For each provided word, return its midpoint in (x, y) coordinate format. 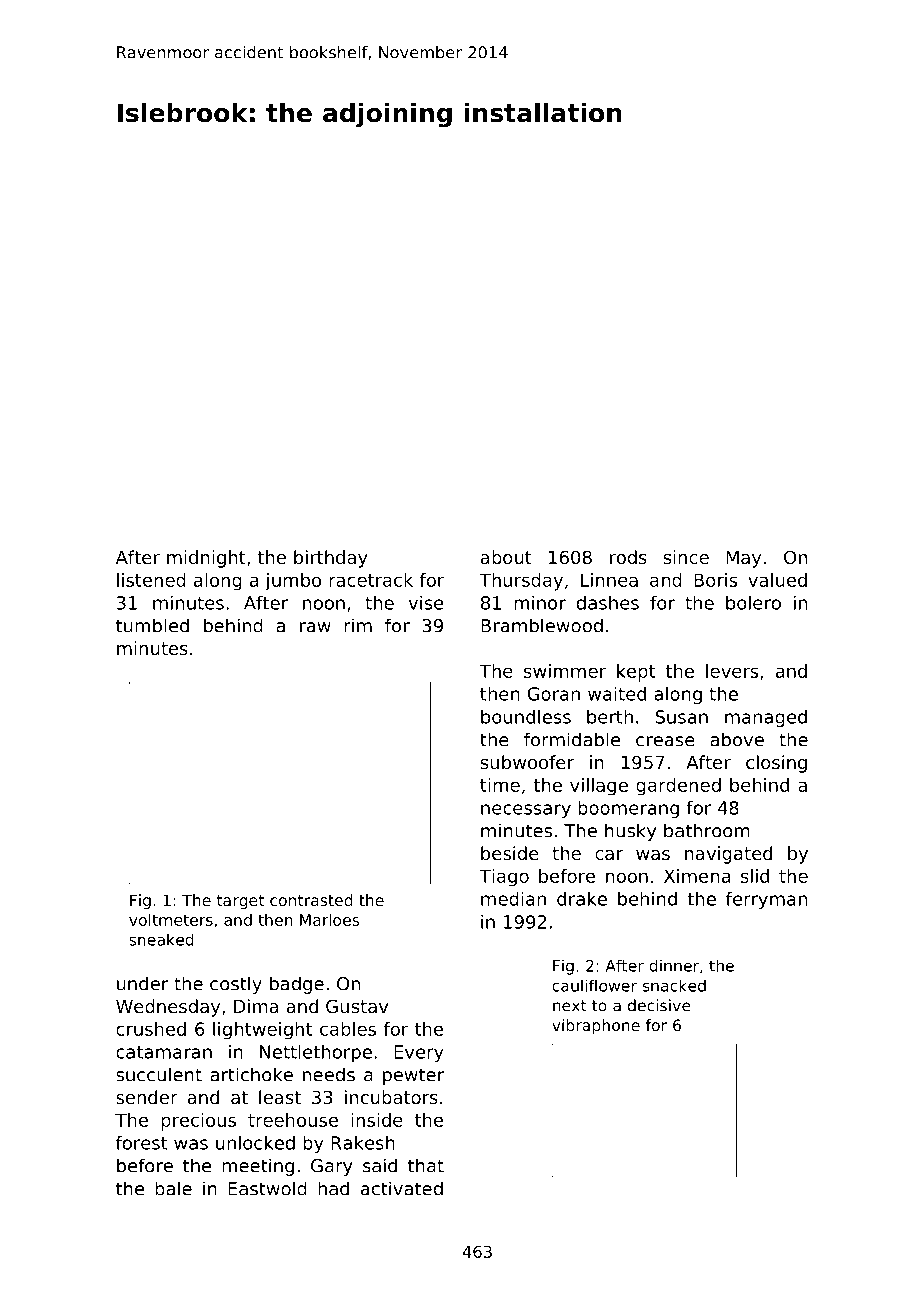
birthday (331, 559)
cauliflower (594, 985)
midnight (206, 559)
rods (628, 557)
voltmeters (171, 920)
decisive (659, 1005)
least (280, 1097)
